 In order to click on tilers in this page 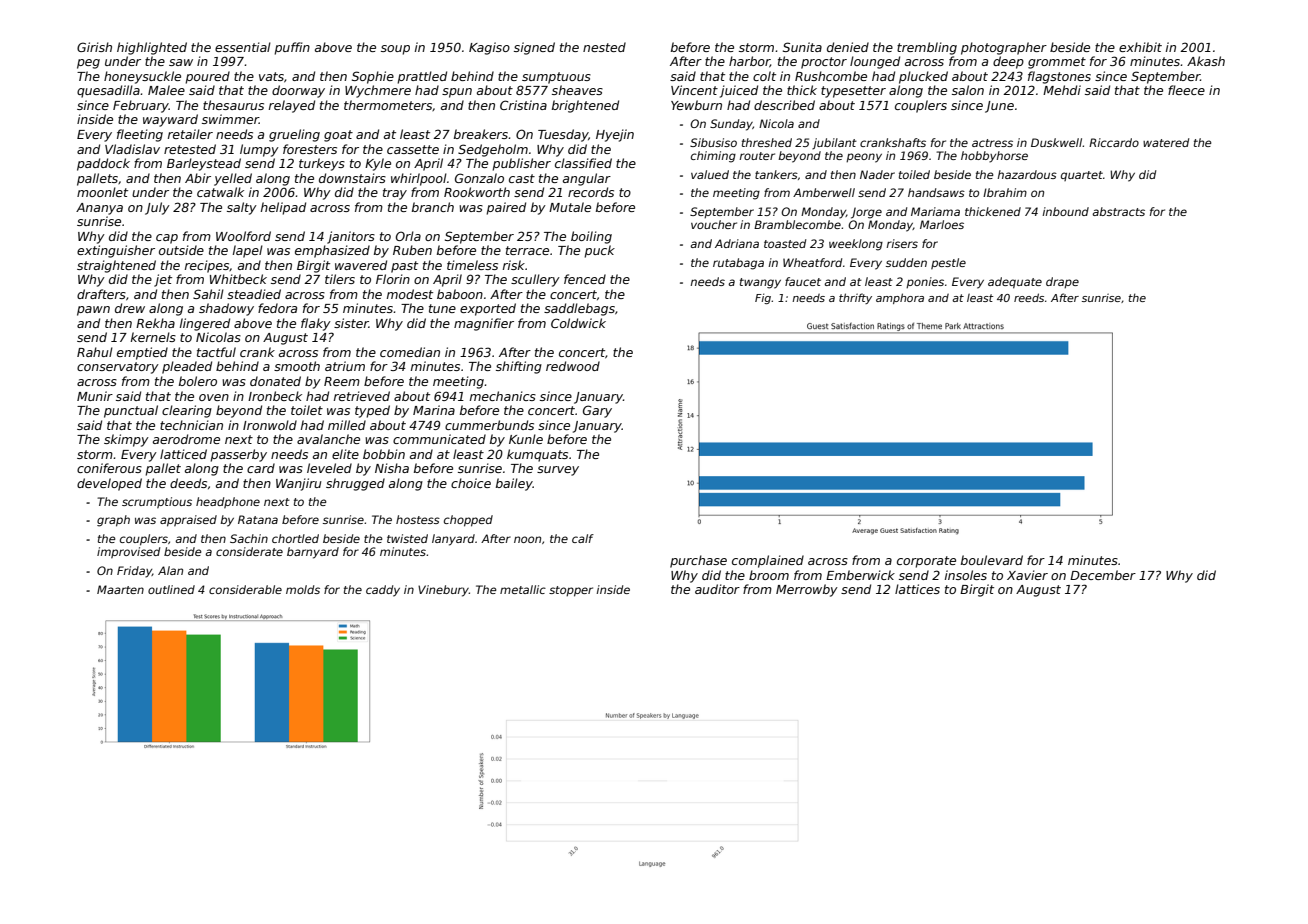, I will do `click(340, 279)`.
